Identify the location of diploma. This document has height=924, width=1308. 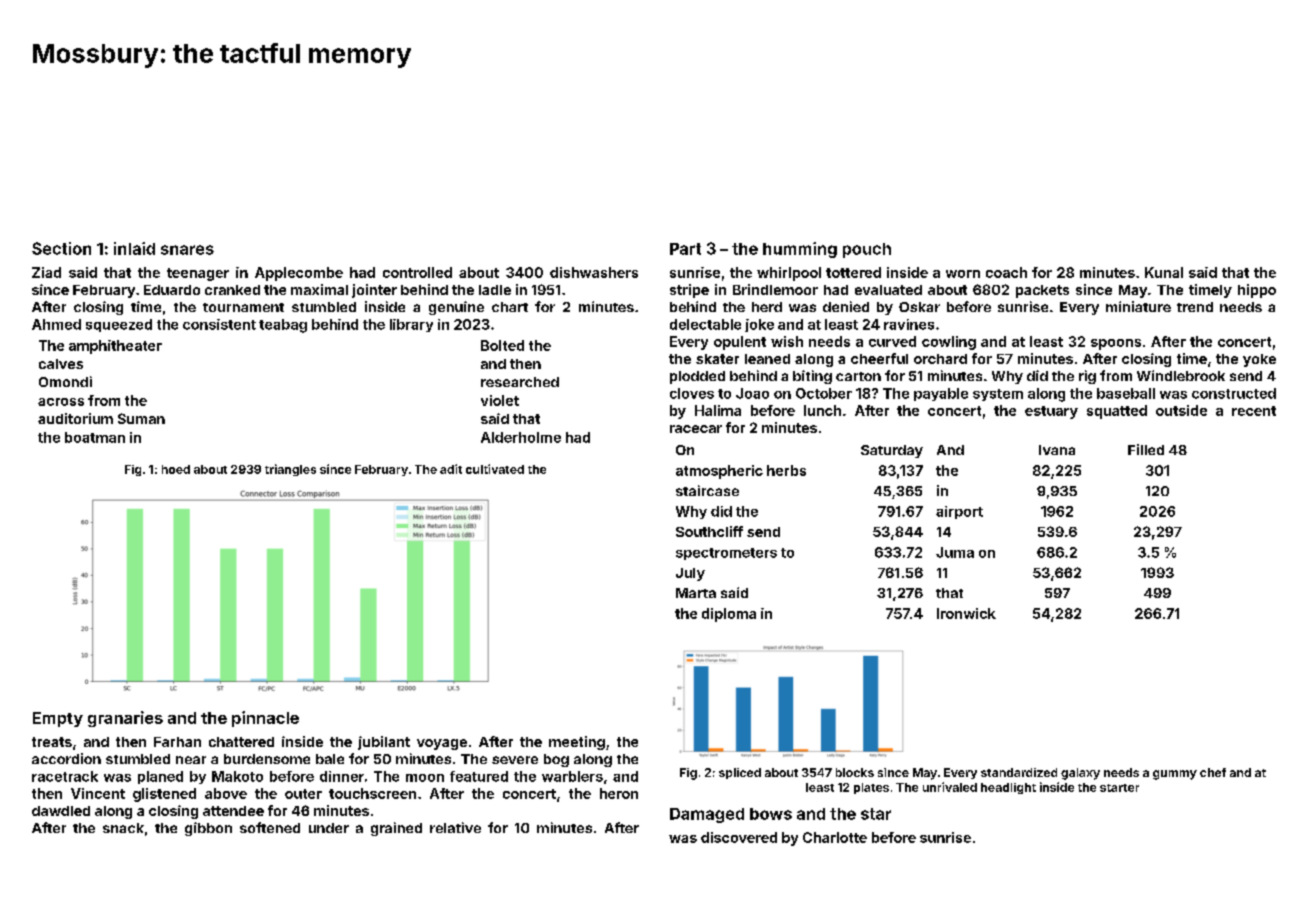
(729, 615).
